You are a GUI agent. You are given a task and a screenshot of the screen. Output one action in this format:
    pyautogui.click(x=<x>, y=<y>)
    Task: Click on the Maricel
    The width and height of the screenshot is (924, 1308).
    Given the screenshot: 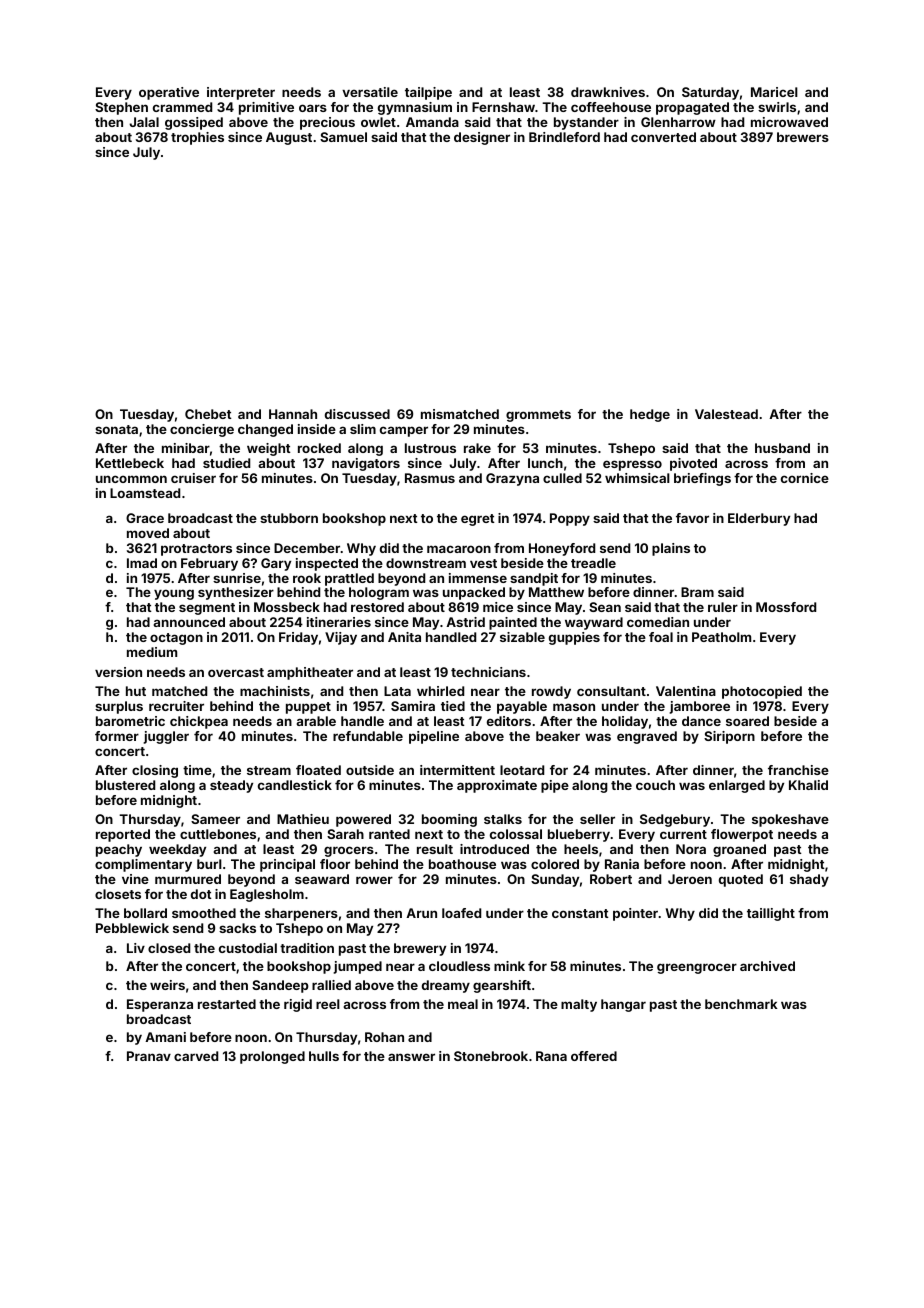 What is the action you would take?
    pyautogui.click(x=774, y=92)
